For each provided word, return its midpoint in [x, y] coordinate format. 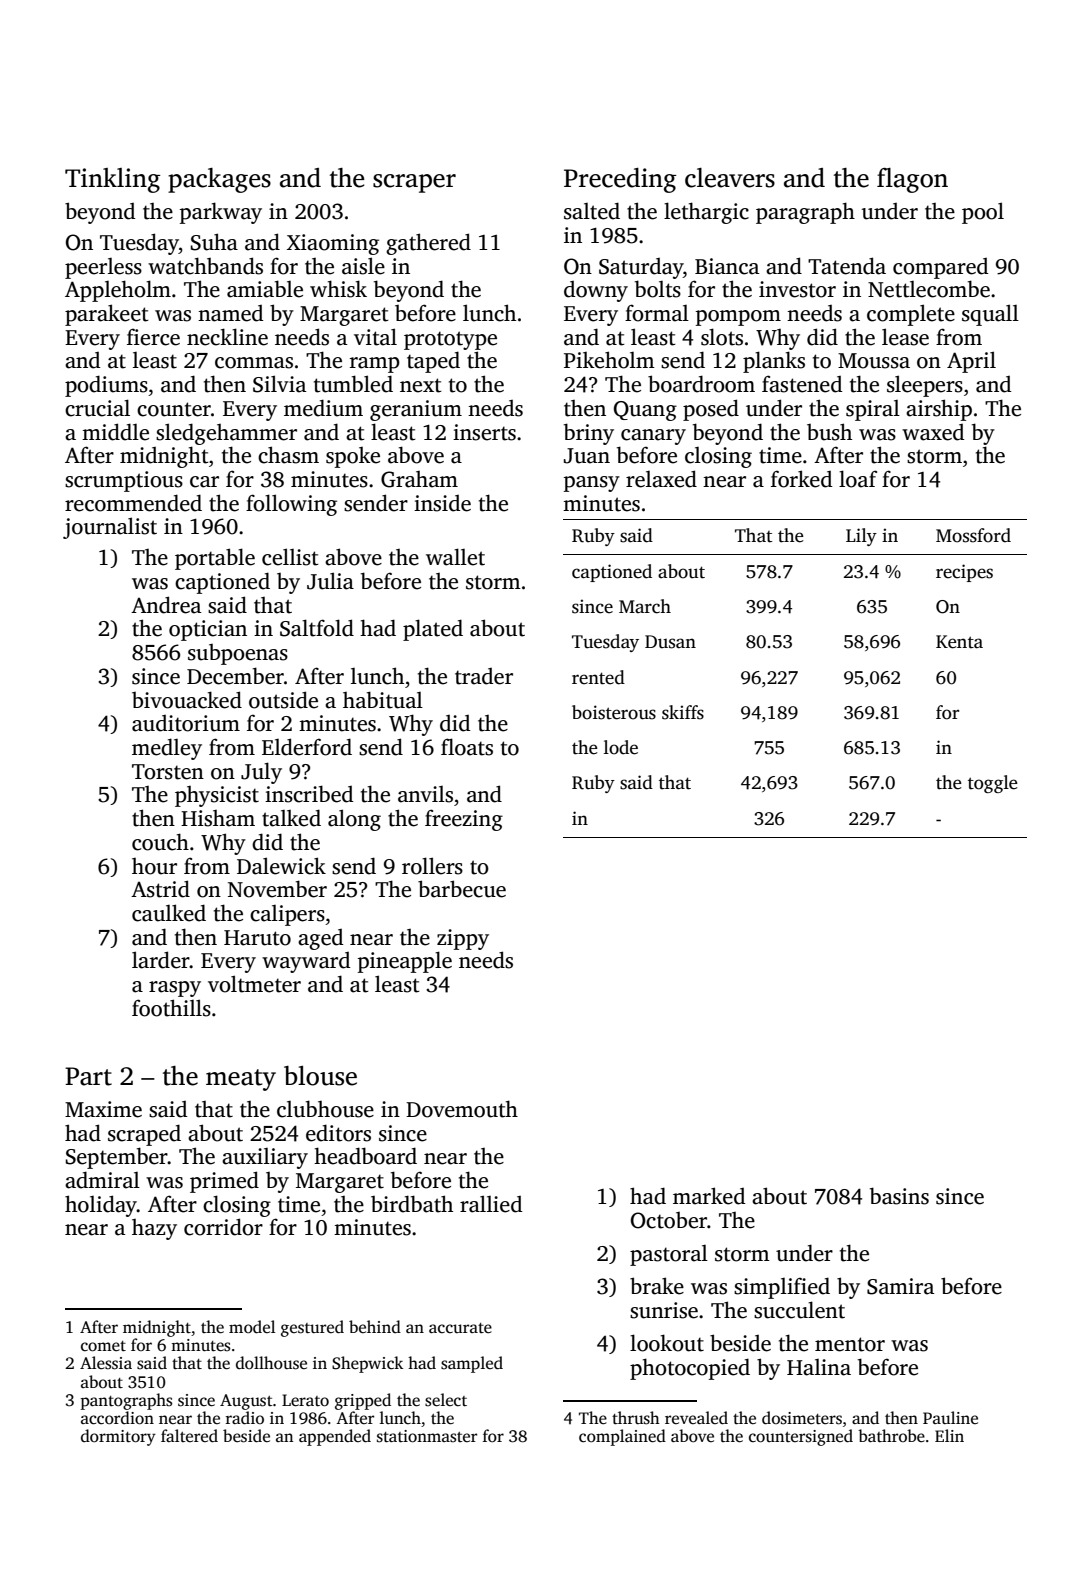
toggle [993, 784]
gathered [428, 244]
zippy [463, 939]
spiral [873, 410]
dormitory [118, 1437]
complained [622, 1437]
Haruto [257, 938]
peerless [103, 268]
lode [621, 747]
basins [899, 1196]
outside [283, 700]
